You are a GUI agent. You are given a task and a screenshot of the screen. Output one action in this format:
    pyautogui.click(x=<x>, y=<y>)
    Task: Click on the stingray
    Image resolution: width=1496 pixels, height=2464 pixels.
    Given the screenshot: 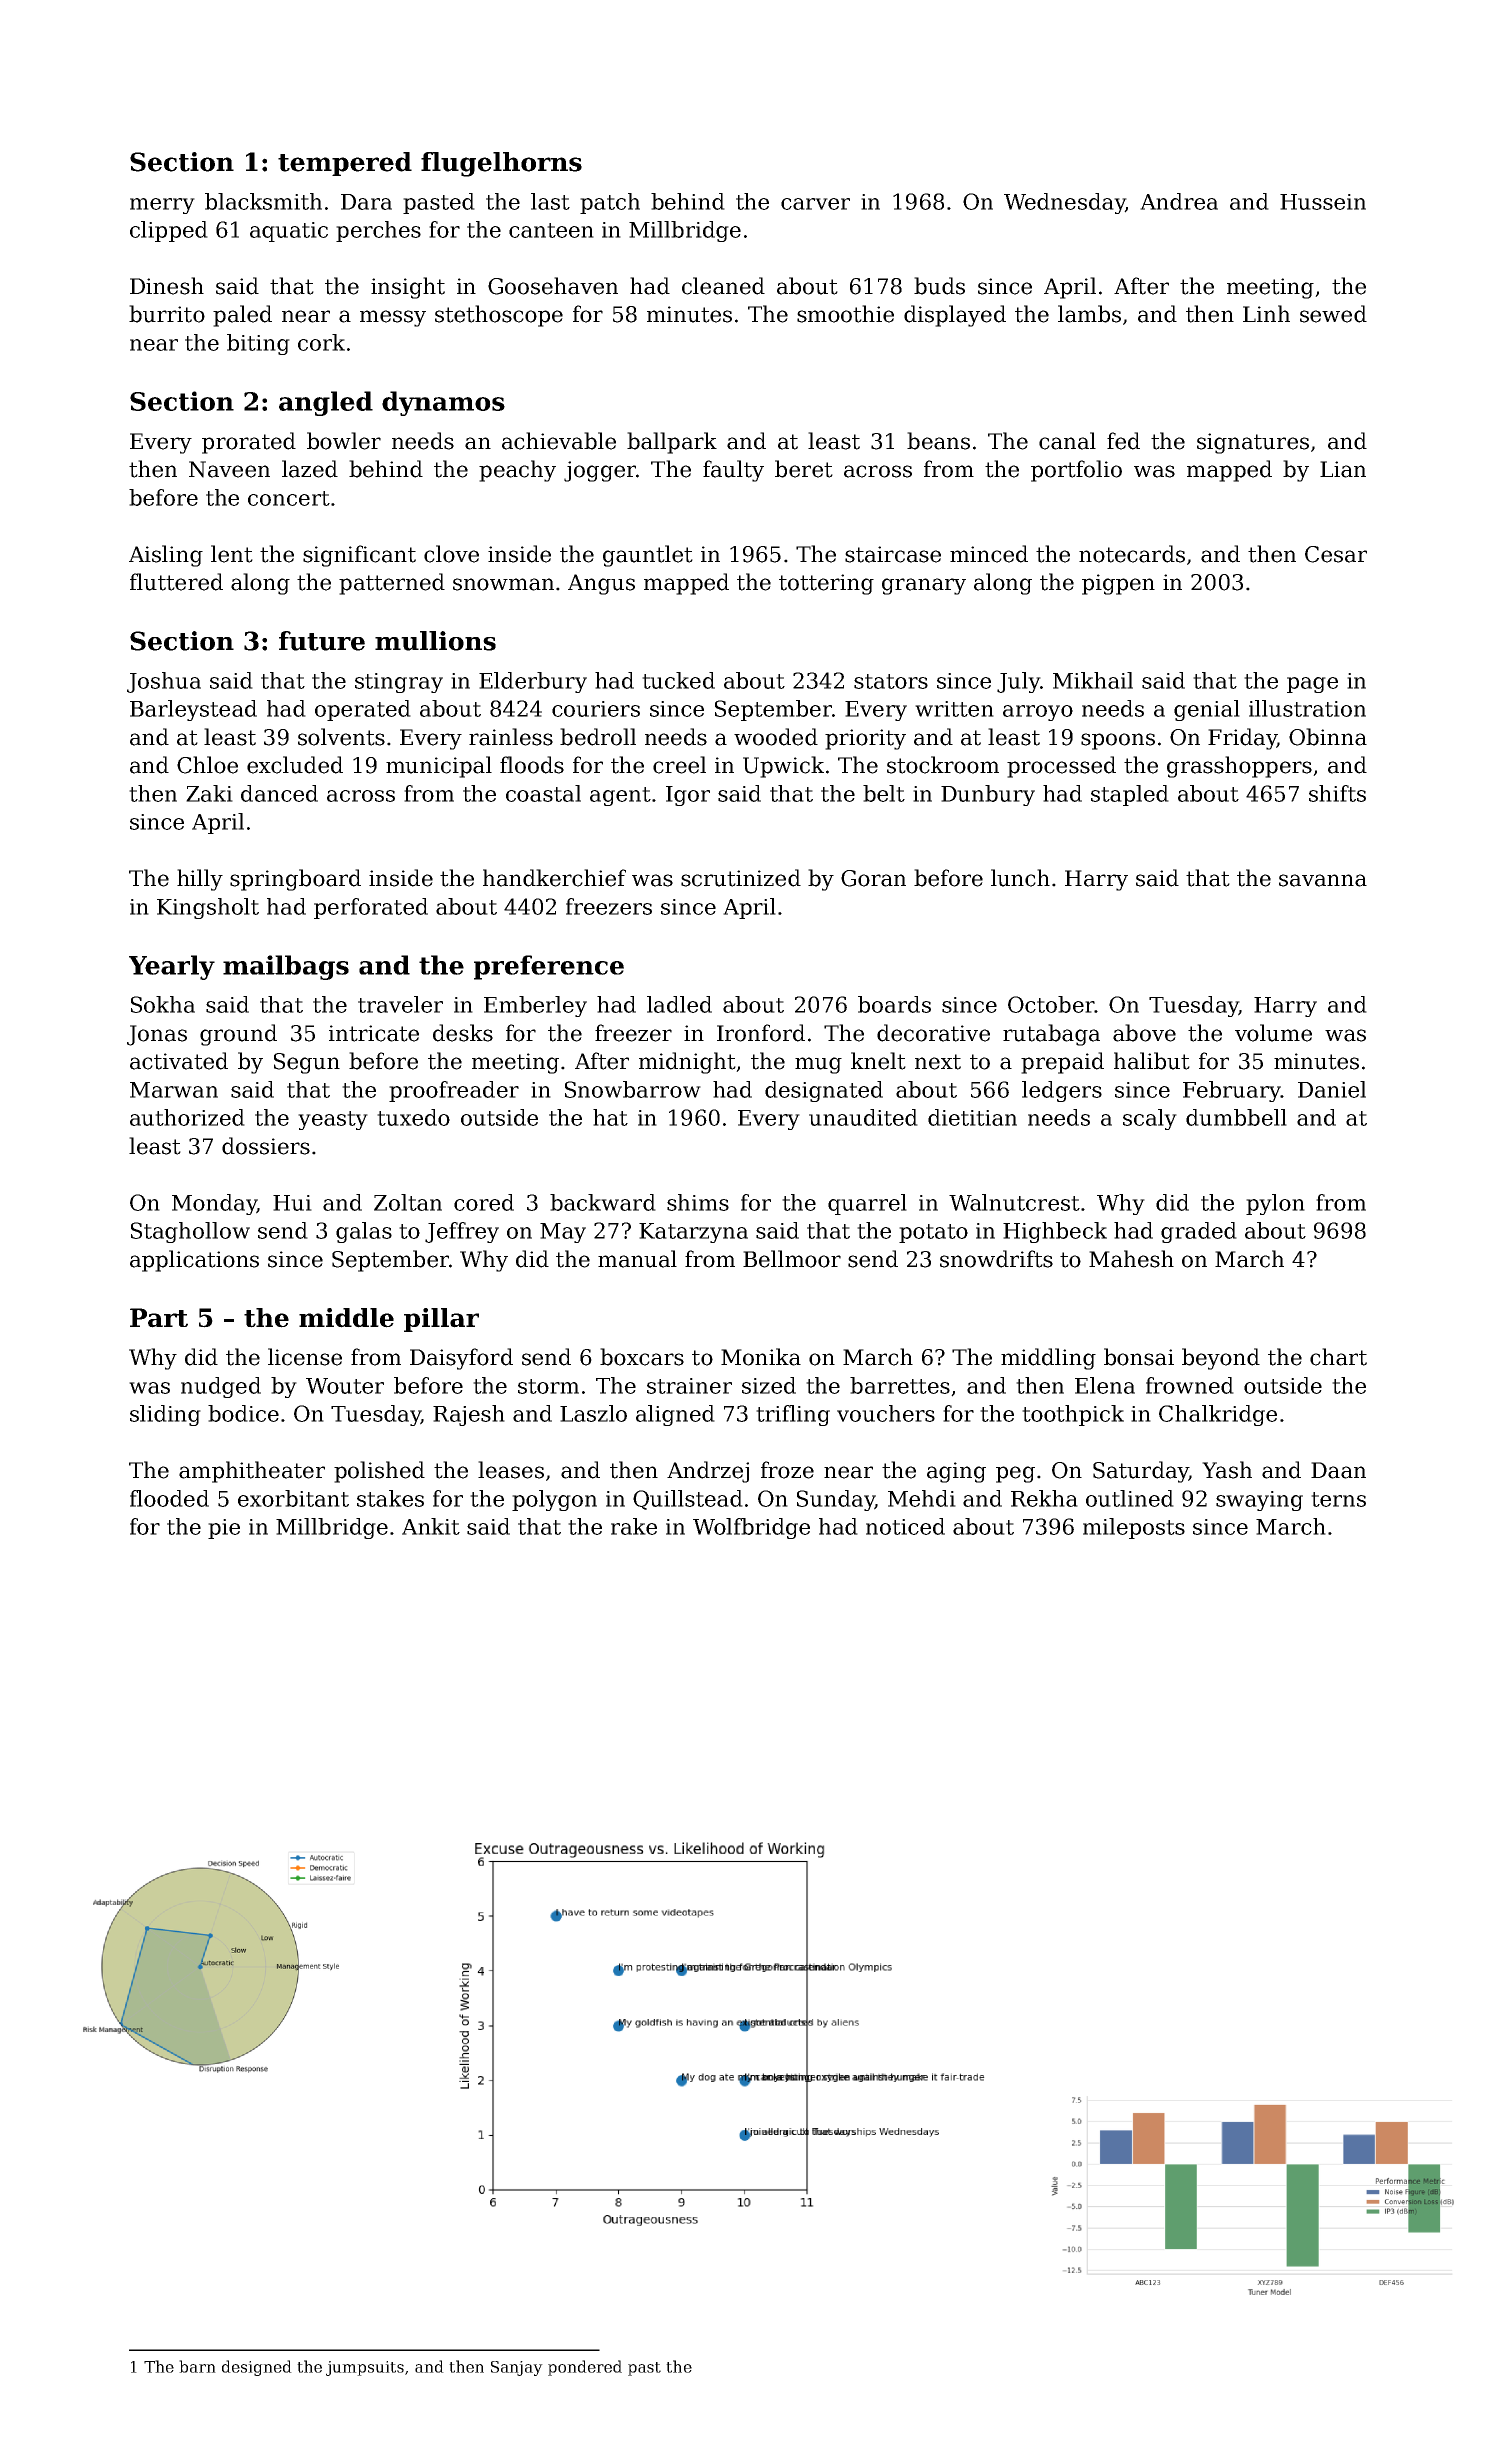 What is the action you would take?
    pyautogui.click(x=399, y=683)
